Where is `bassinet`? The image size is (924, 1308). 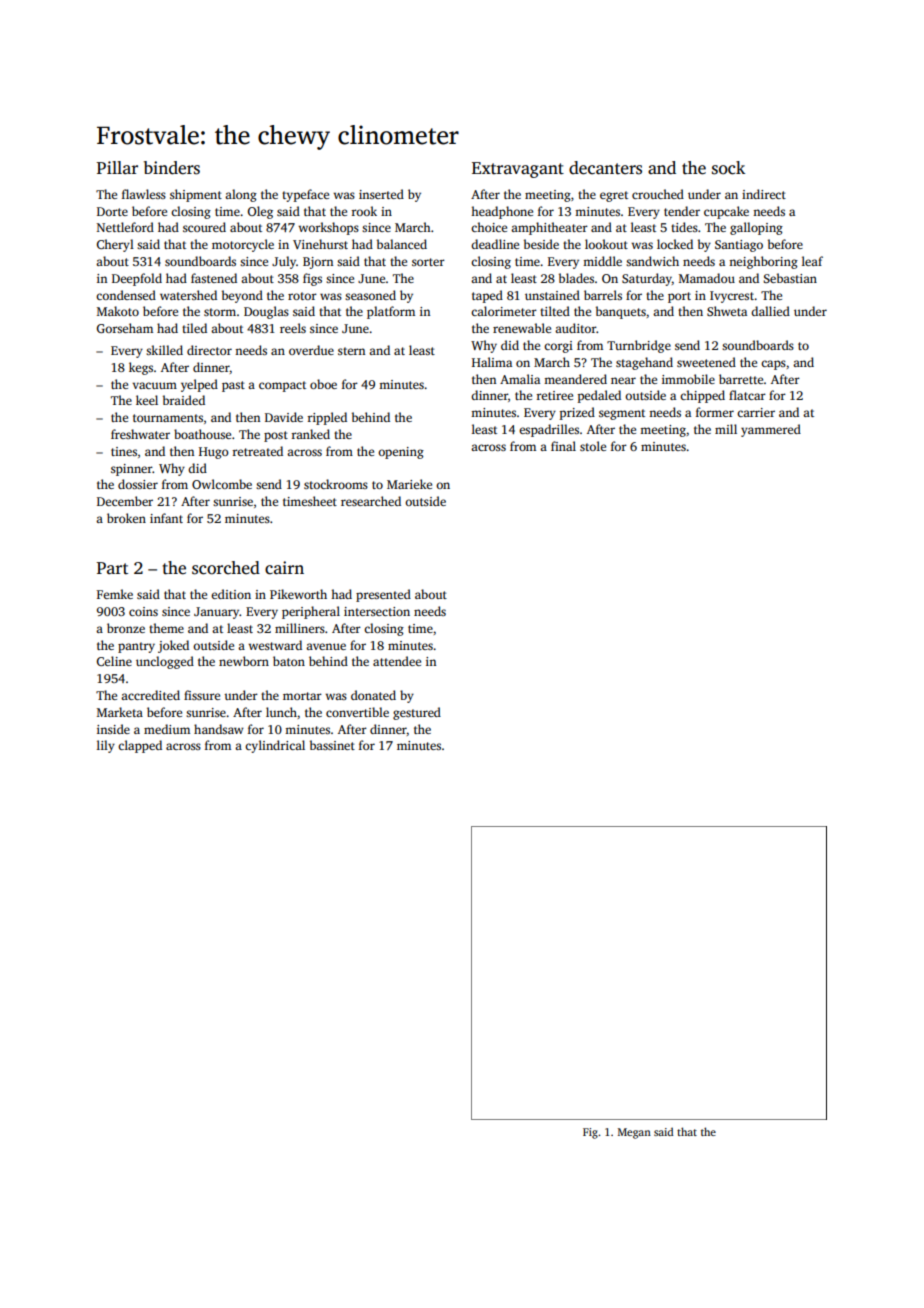 bassinet is located at coordinates (332, 745).
